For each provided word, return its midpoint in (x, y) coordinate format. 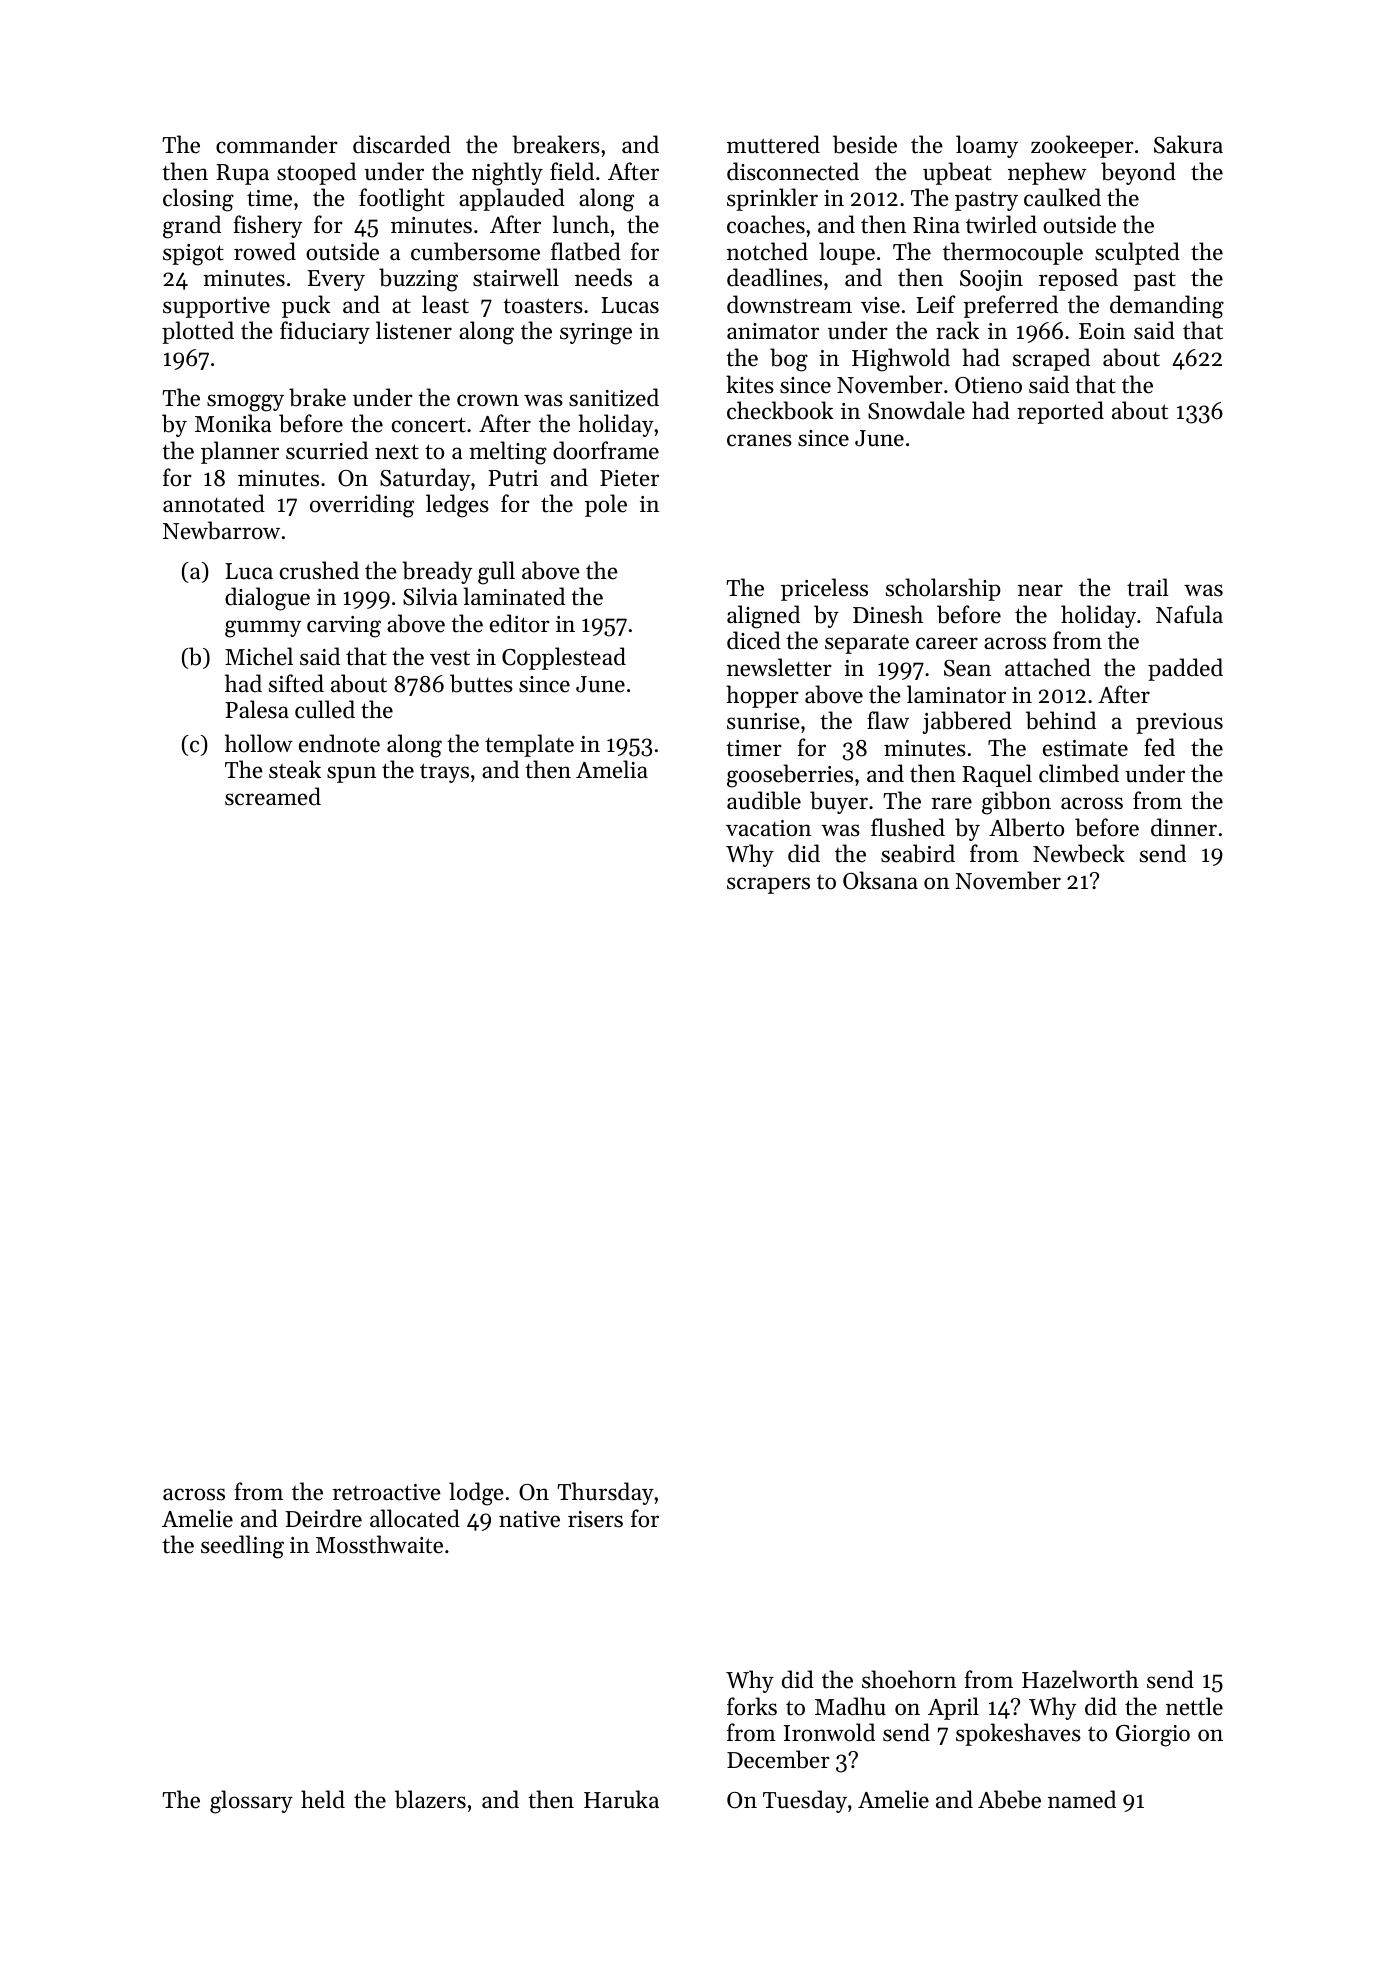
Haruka (621, 1799)
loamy (987, 146)
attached (1048, 667)
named (1082, 1799)
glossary (251, 1802)
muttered (773, 144)
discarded (402, 144)
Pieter (629, 478)
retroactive (387, 1492)
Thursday (605, 1493)
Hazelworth (1080, 1679)
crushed (319, 570)
